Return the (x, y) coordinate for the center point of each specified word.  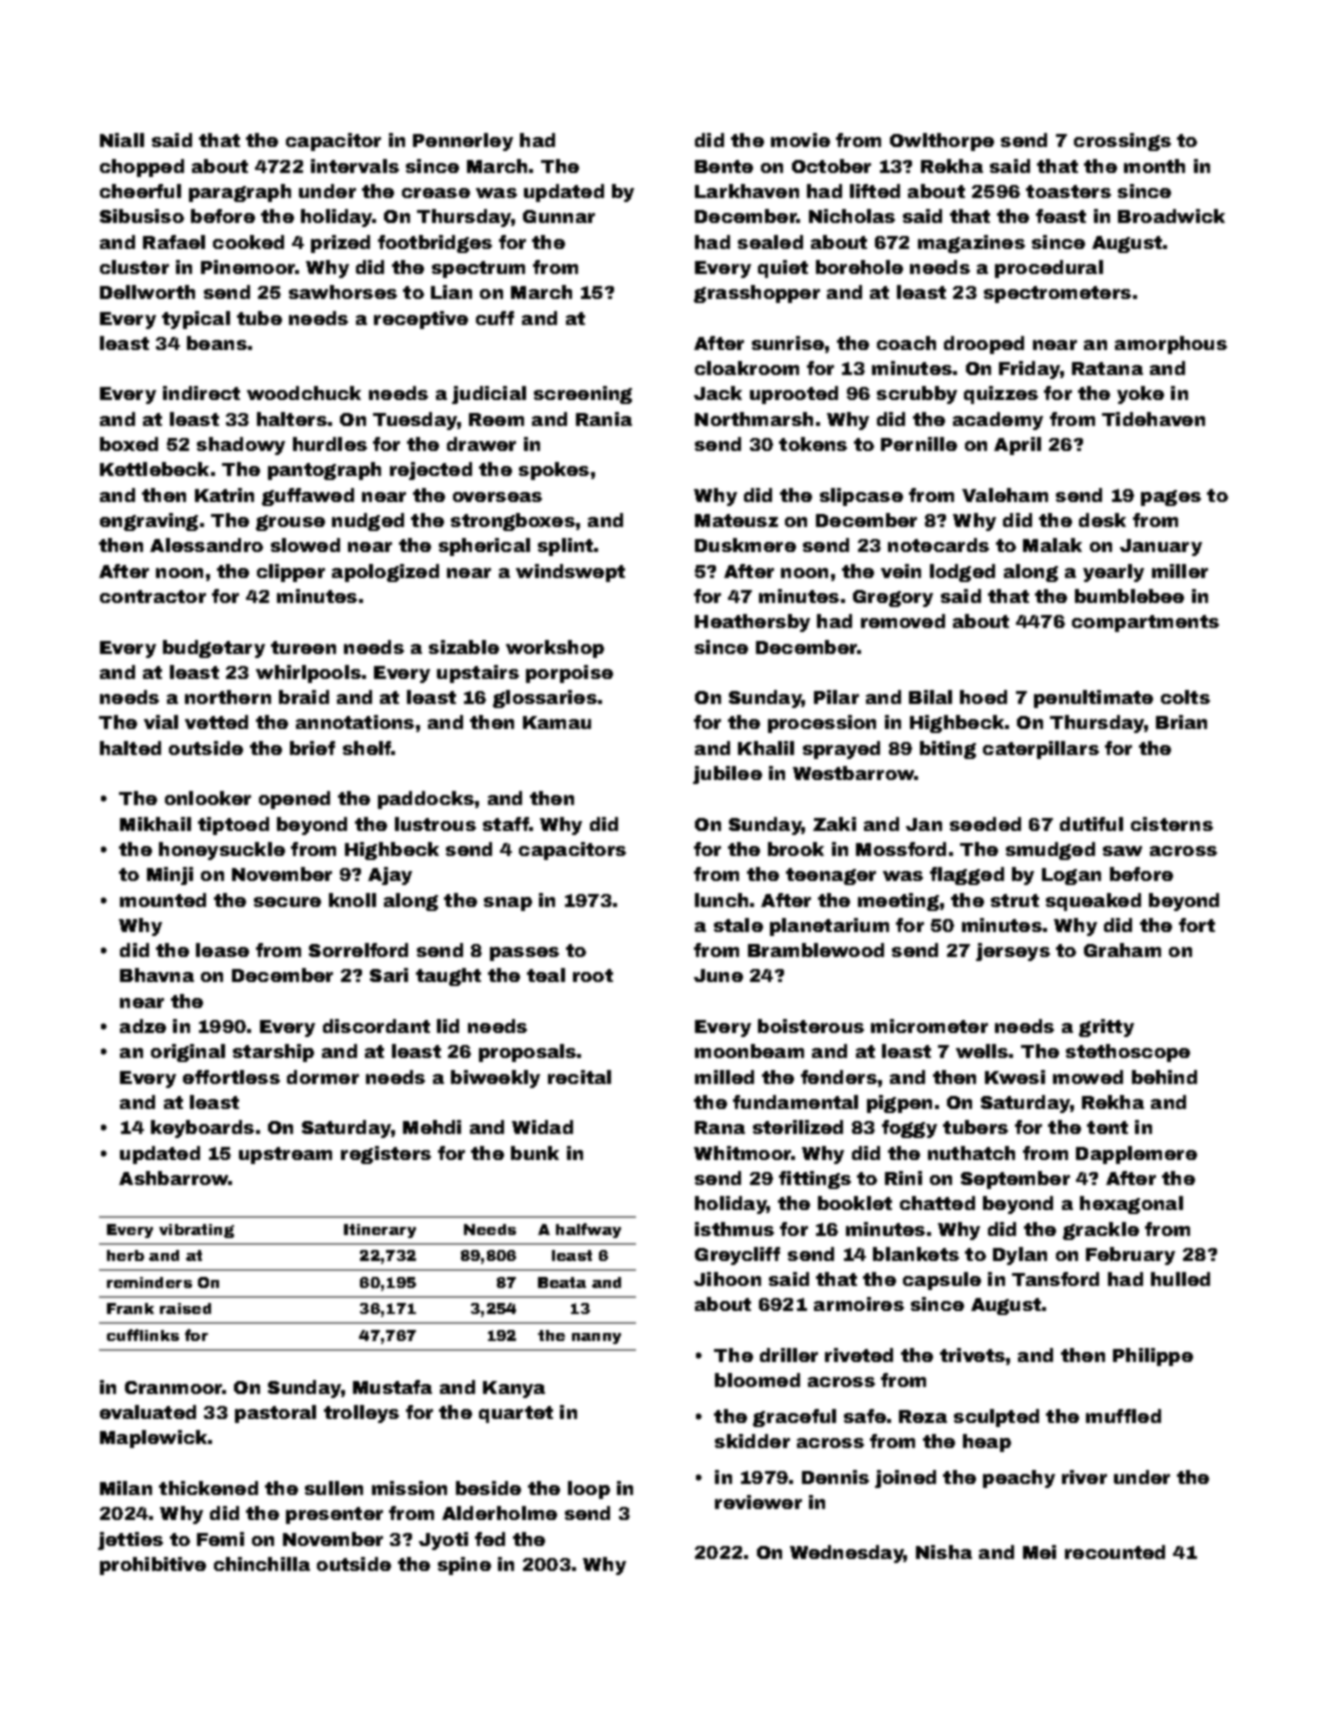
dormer (323, 1077)
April (1017, 446)
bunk (535, 1153)
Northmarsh (754, 419)
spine (464, 1566)
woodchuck (304, 393)
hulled (1180, 1279)
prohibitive (153, 1566)
